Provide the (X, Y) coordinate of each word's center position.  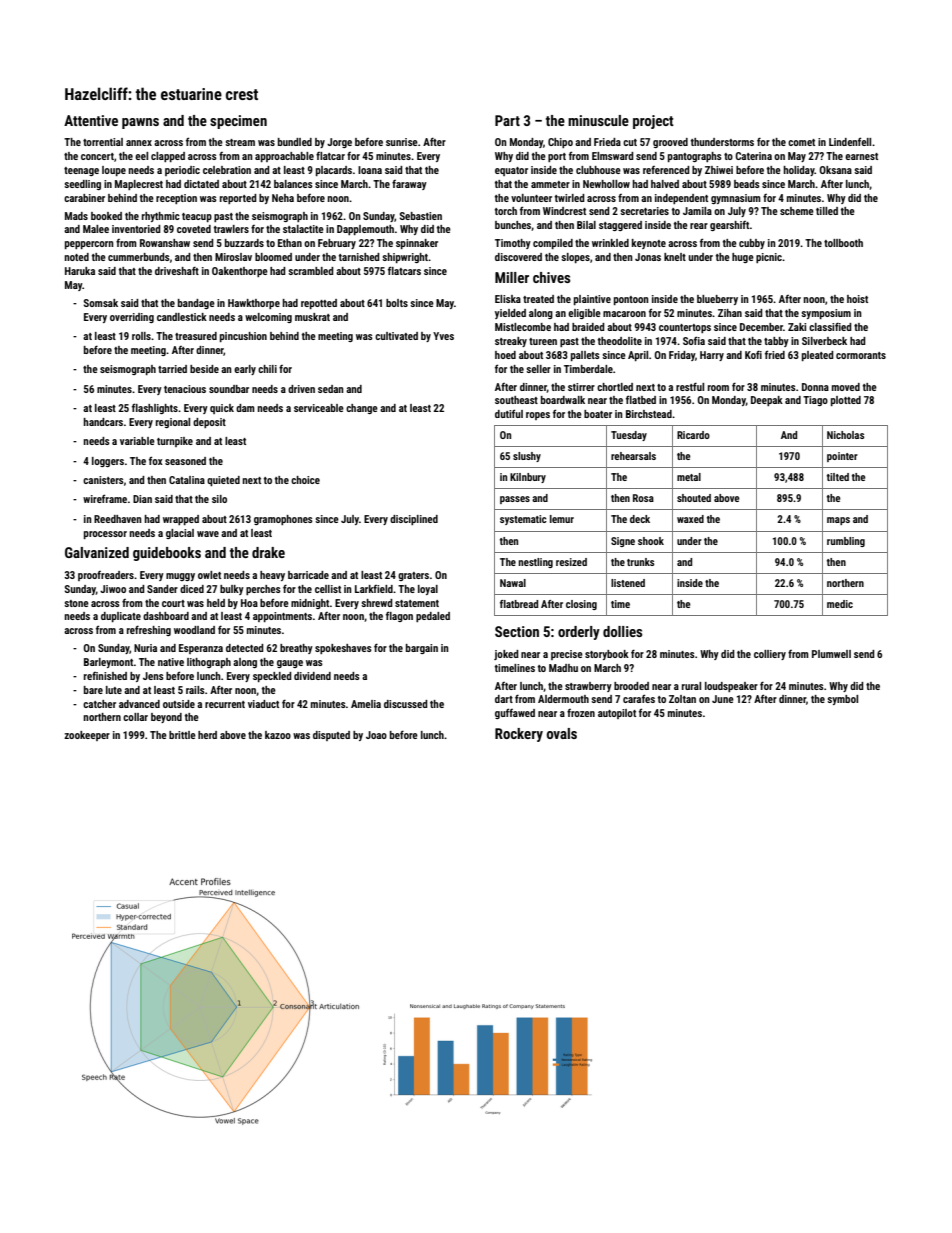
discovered (518, 257)
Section (517, 631)
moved (846, 387)
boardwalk (563, 400)
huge (743, 258)
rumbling (846, 542)
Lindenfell (850, 141)
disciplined (414, 520)
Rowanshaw (165, 243)
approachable (284, 157)
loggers (108, 462)
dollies (622, 631)
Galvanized (97, 552)
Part (507, 120)
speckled (272, 677)
